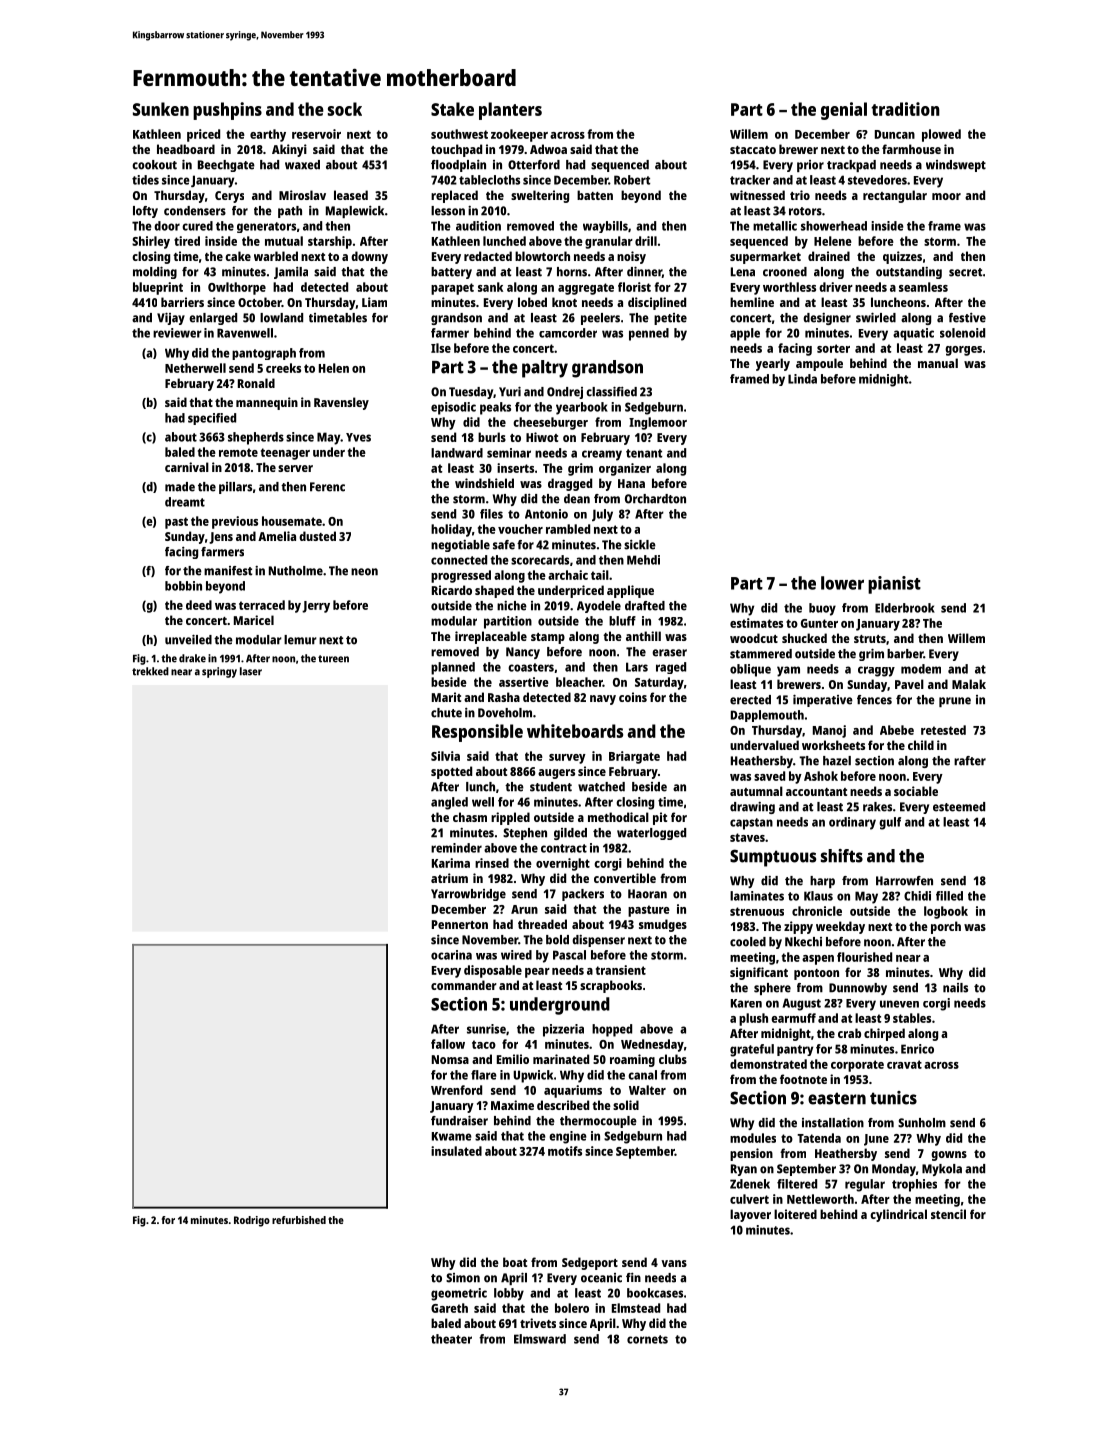  Describe the element at coordinates (452, 590) in the document. I see `Ricardo` at that location.
